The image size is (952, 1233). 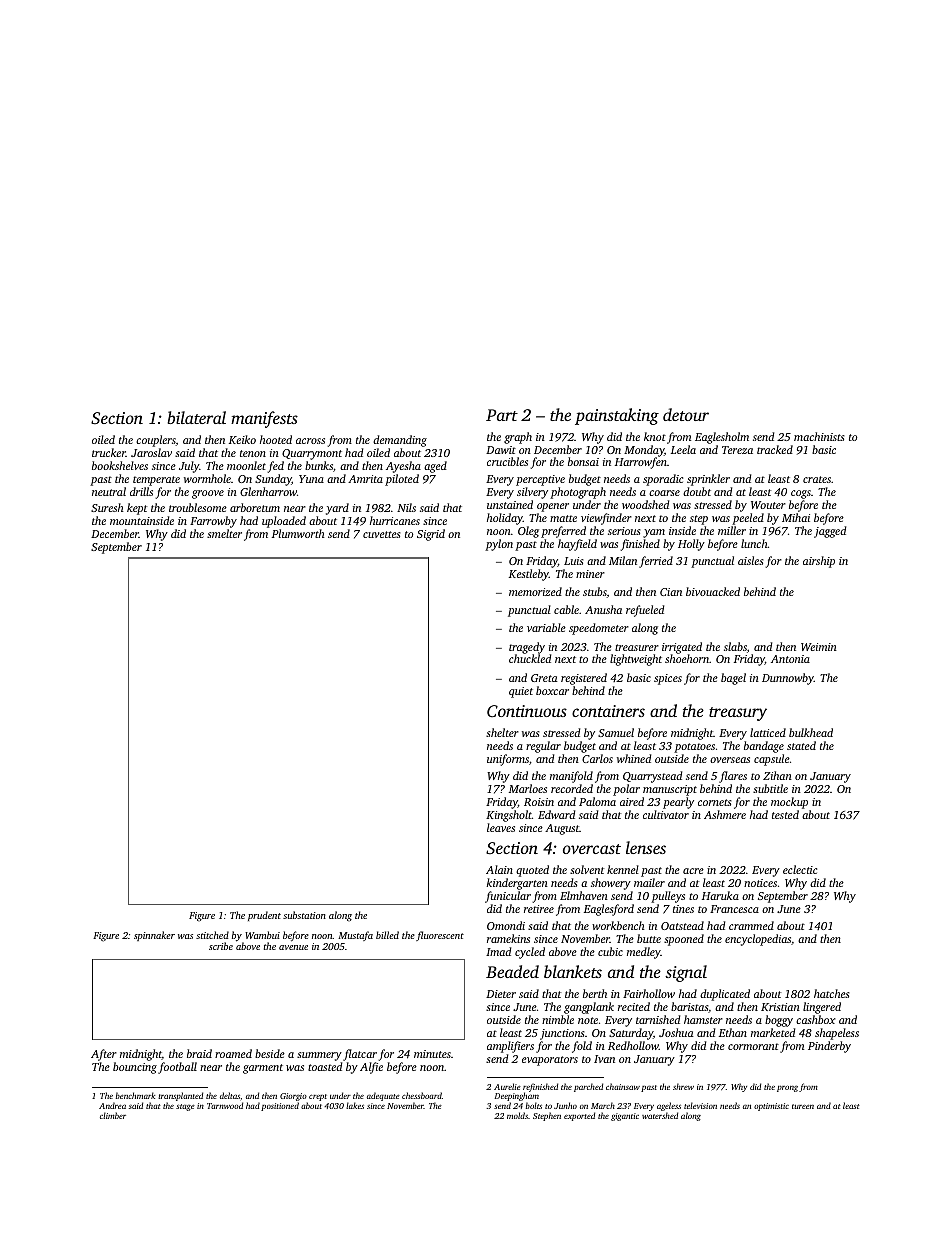 What do you see at coordinates (535, 591) in the screenshot?
I see `memorized` at bounding box center [535, 591].
